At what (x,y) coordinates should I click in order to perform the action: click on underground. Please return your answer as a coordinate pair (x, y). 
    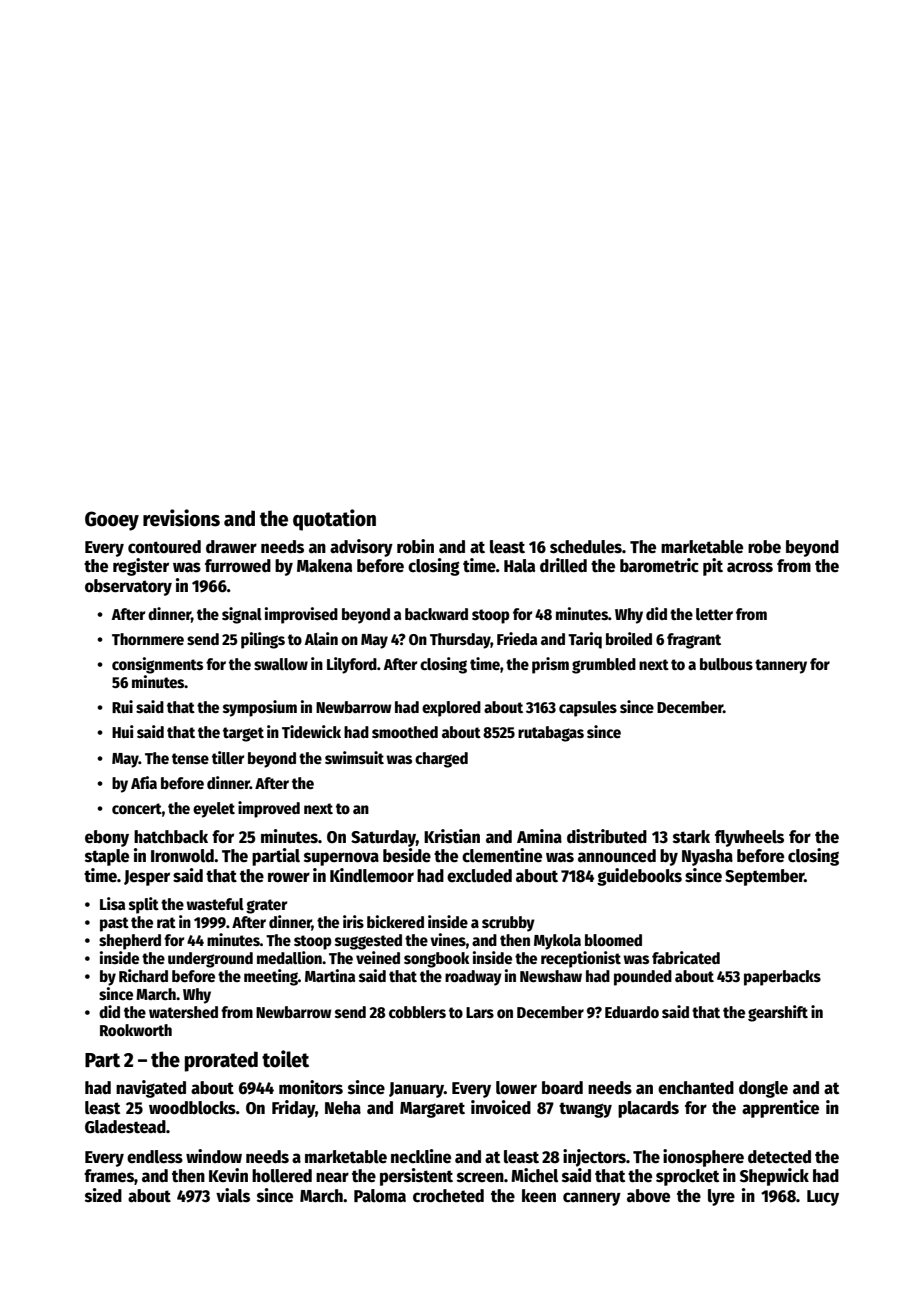
    Looking at the image, I should click on (210, 960).
